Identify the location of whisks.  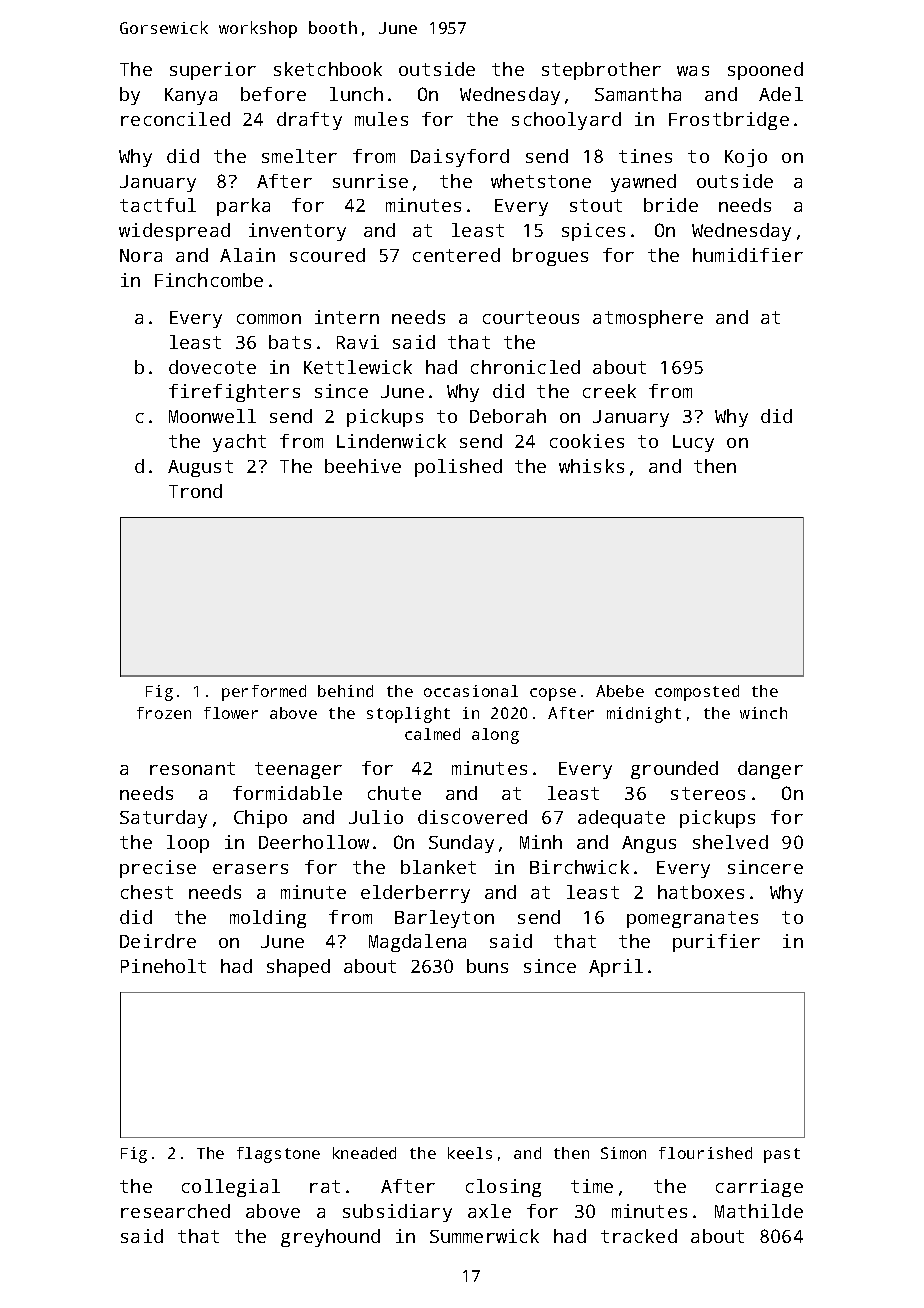
(591, 466).
